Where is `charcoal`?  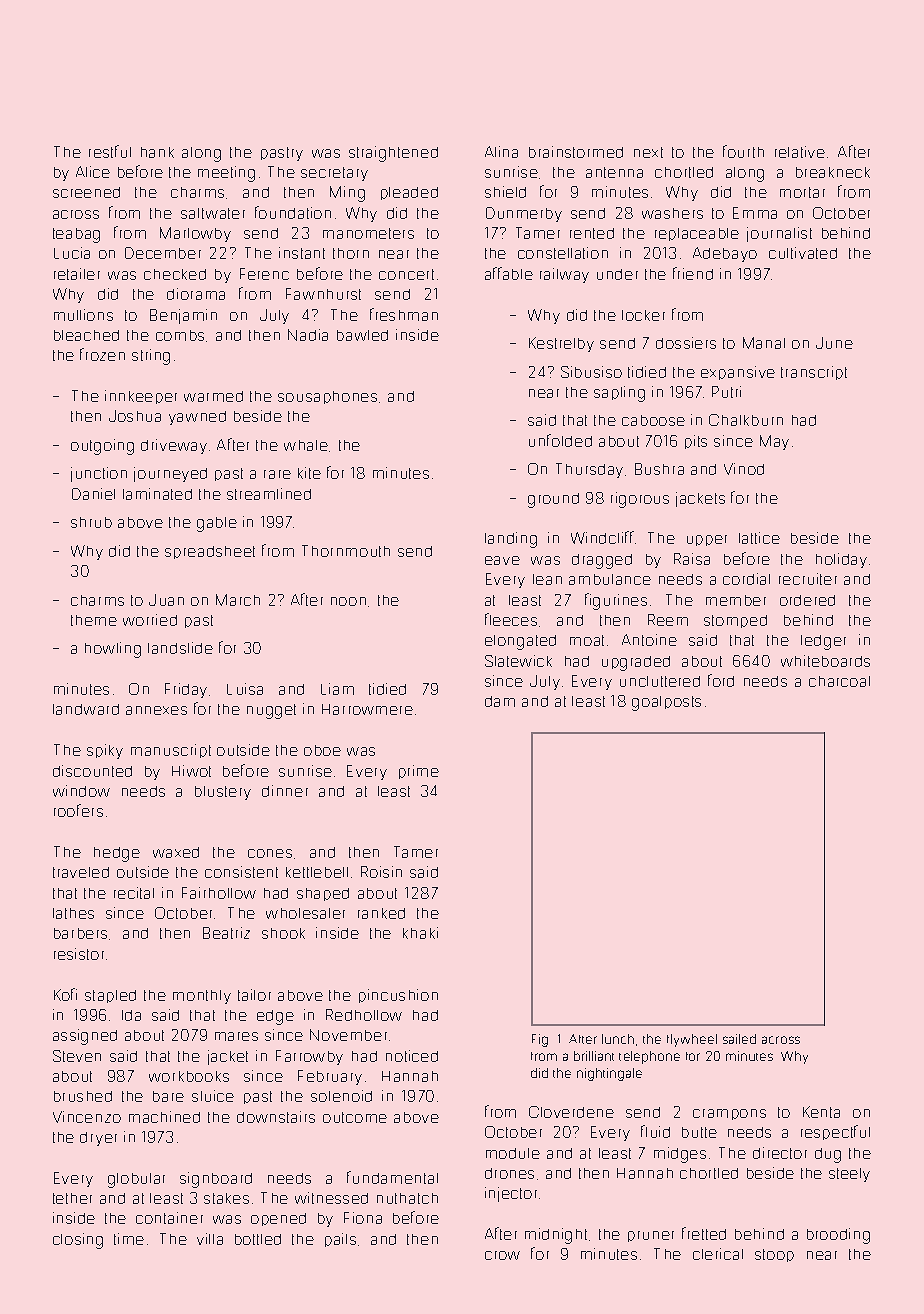 charcoal is located at coordinates (839, 681).
